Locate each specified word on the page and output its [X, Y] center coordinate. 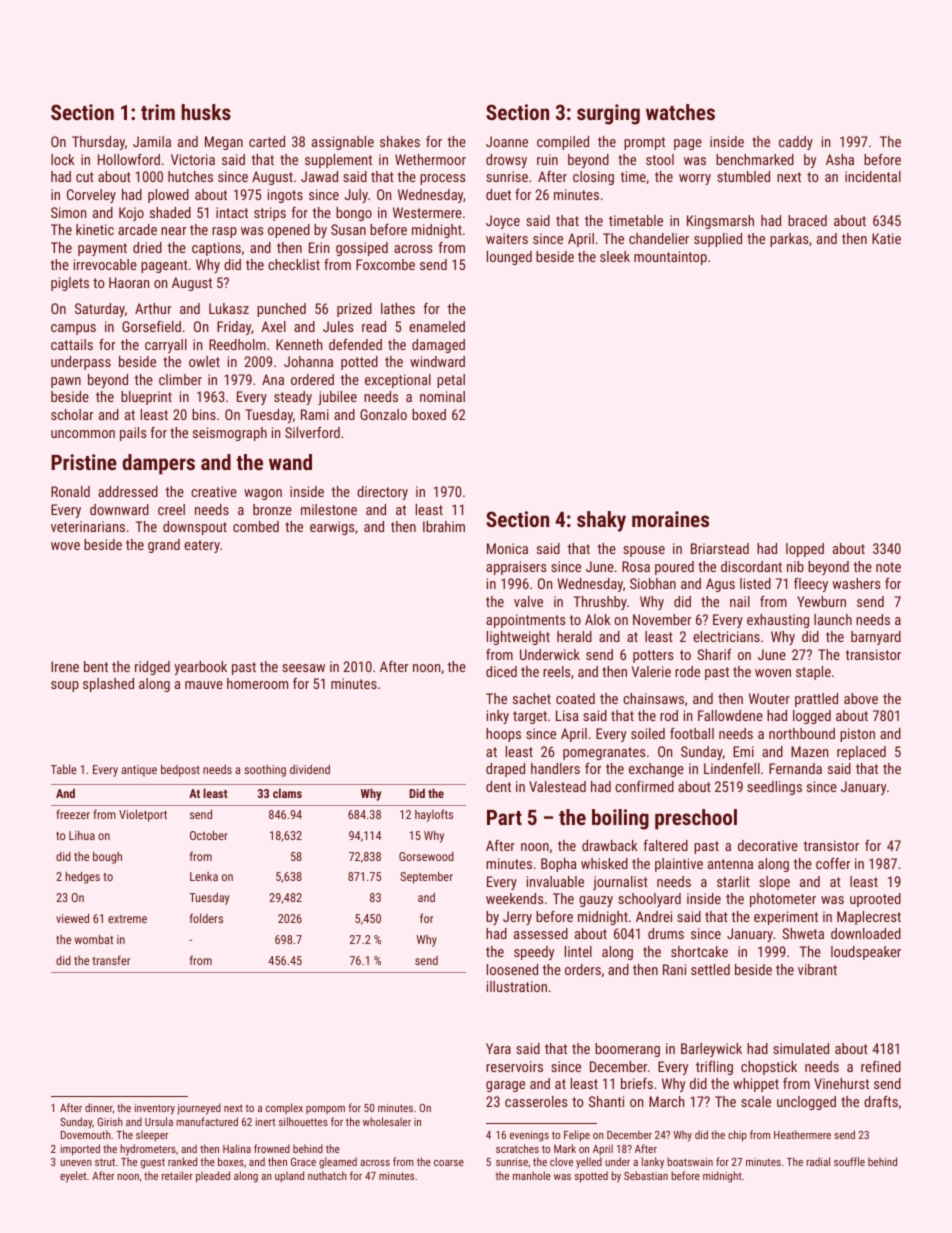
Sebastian [646, 1175]
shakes [400, 141]
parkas [789, 240]
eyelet [73, 1177]
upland [289, 1176]
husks [206, 112]
